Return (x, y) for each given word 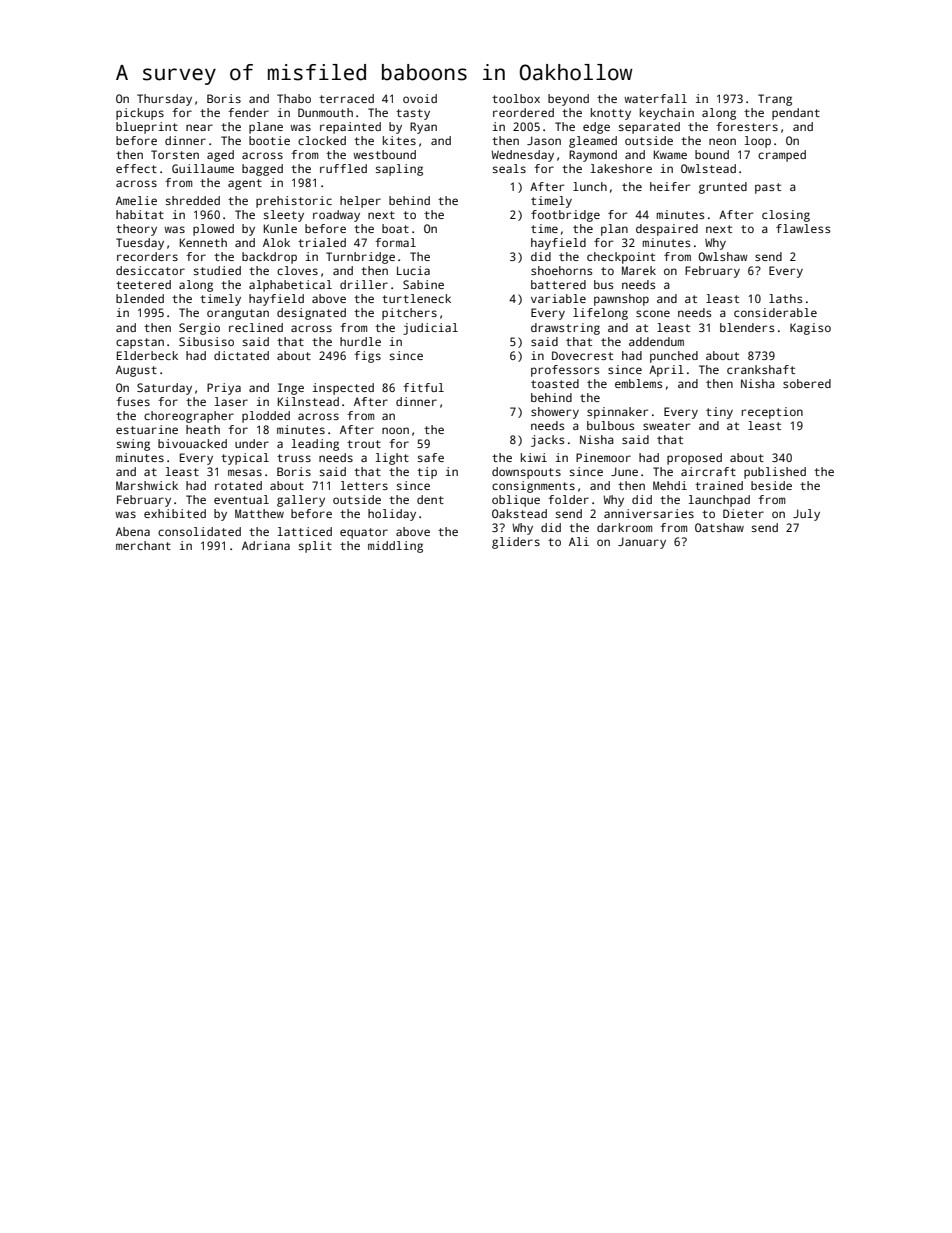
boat (395, 228)
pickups (140, 114)
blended (140, 298)
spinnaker (617, 413)
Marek (639, 270)
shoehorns (561, 270)
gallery (301, 501)
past (768, 188)
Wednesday (522, 156)
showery (555, 413)
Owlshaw (723, 256)
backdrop (269, 258)
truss (294, 458)
